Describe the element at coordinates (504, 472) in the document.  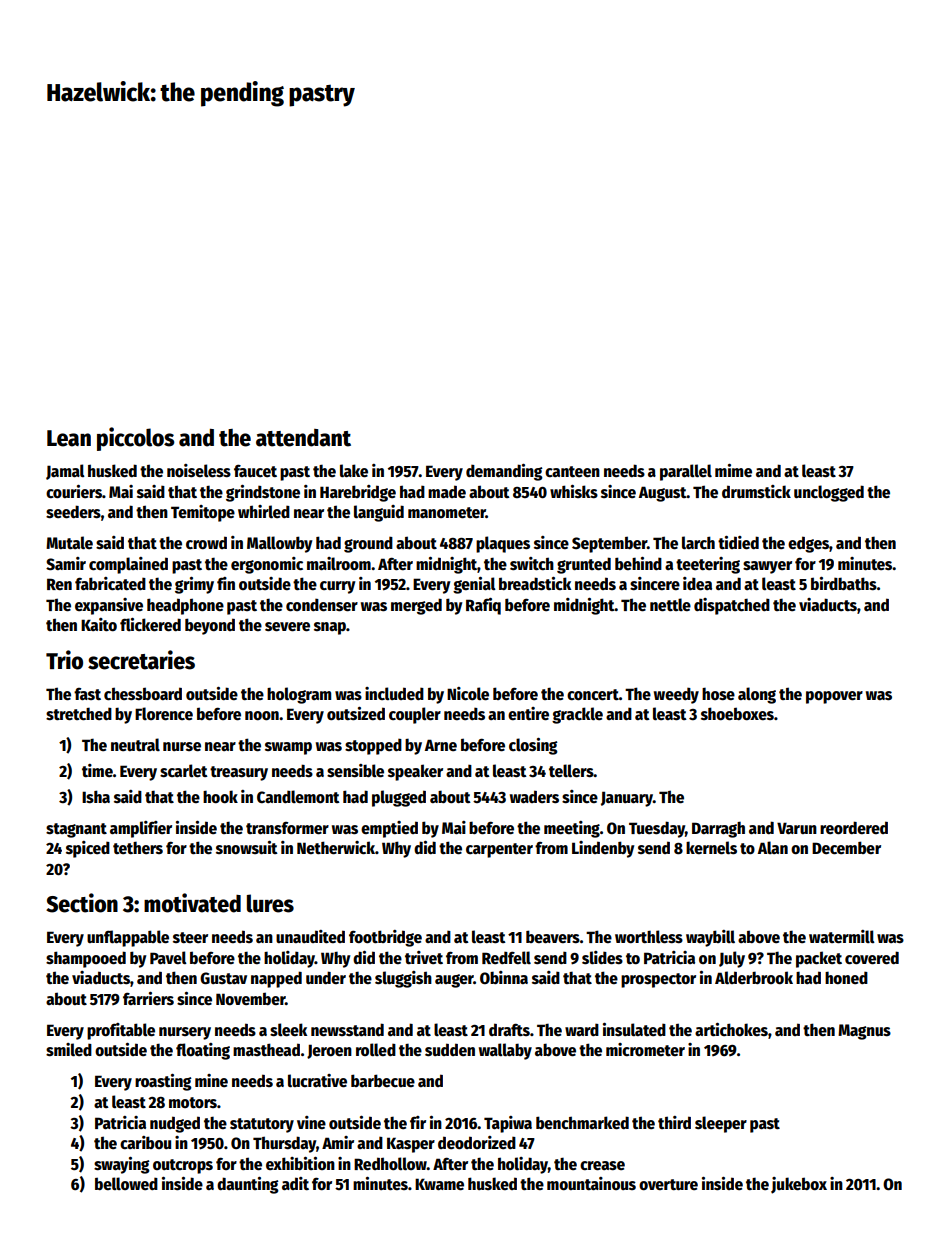
I see `demanding` at that location.
